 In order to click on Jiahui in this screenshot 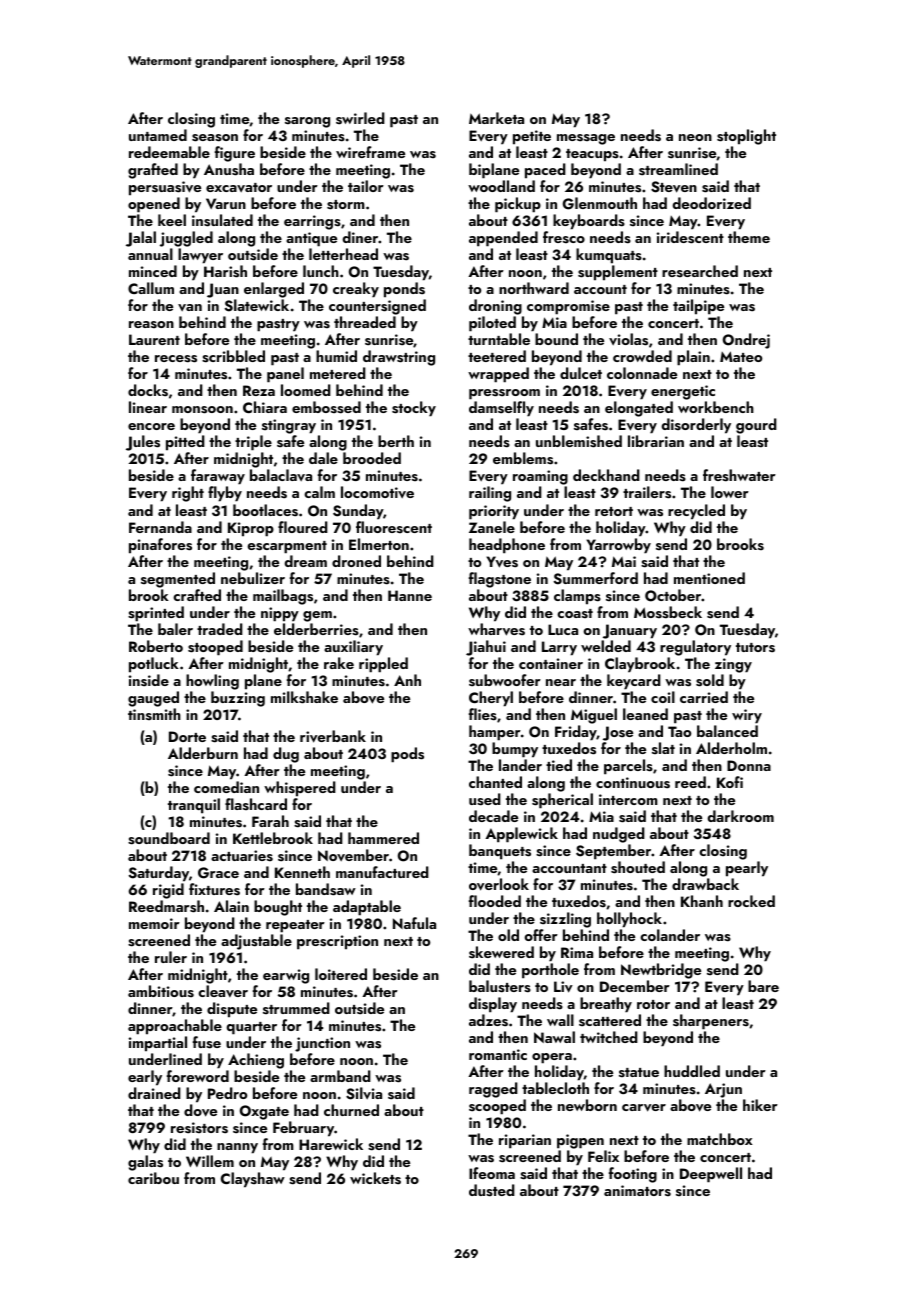, I will do `click(486, 648)`.
